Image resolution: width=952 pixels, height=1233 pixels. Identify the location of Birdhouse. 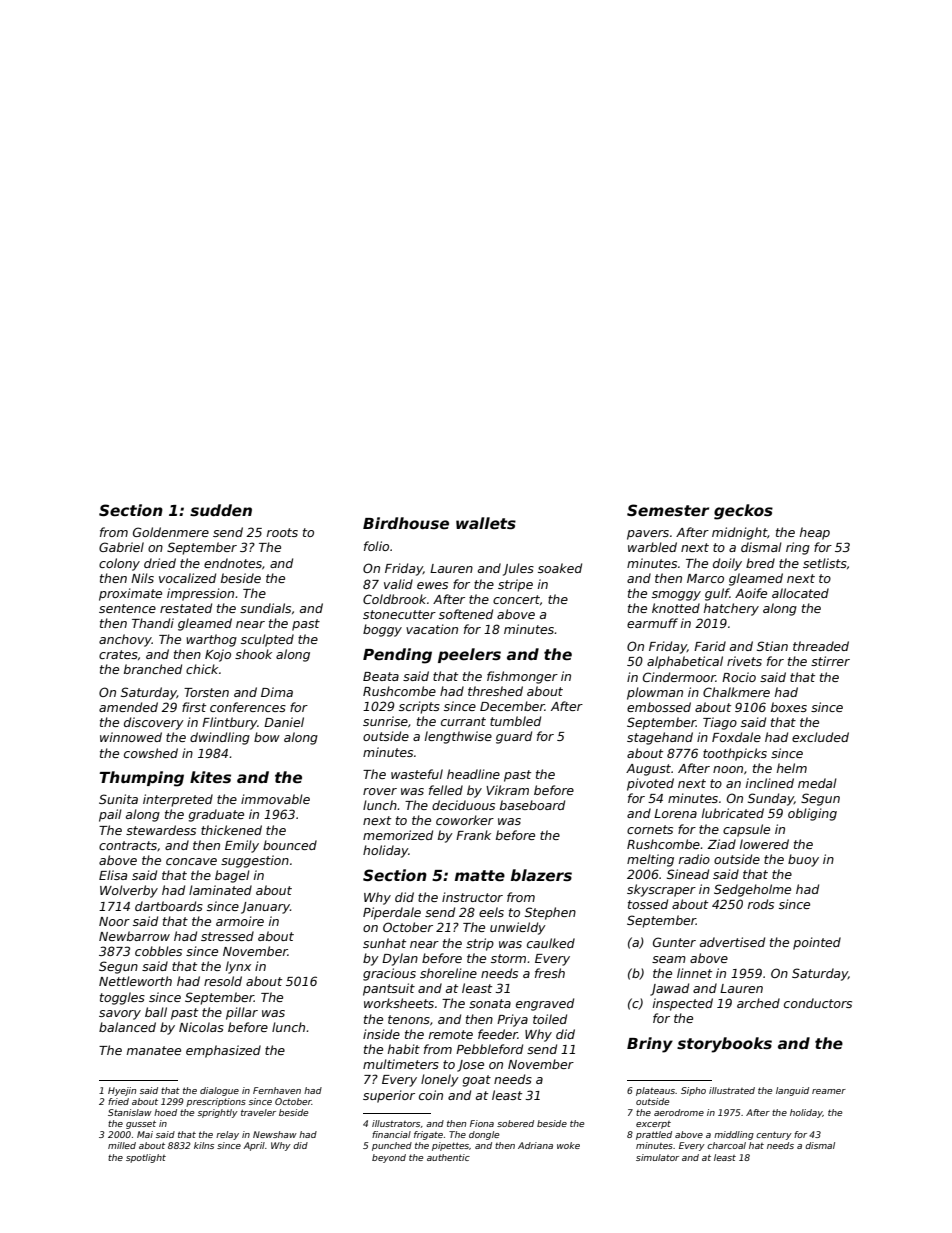
(406, 523).
